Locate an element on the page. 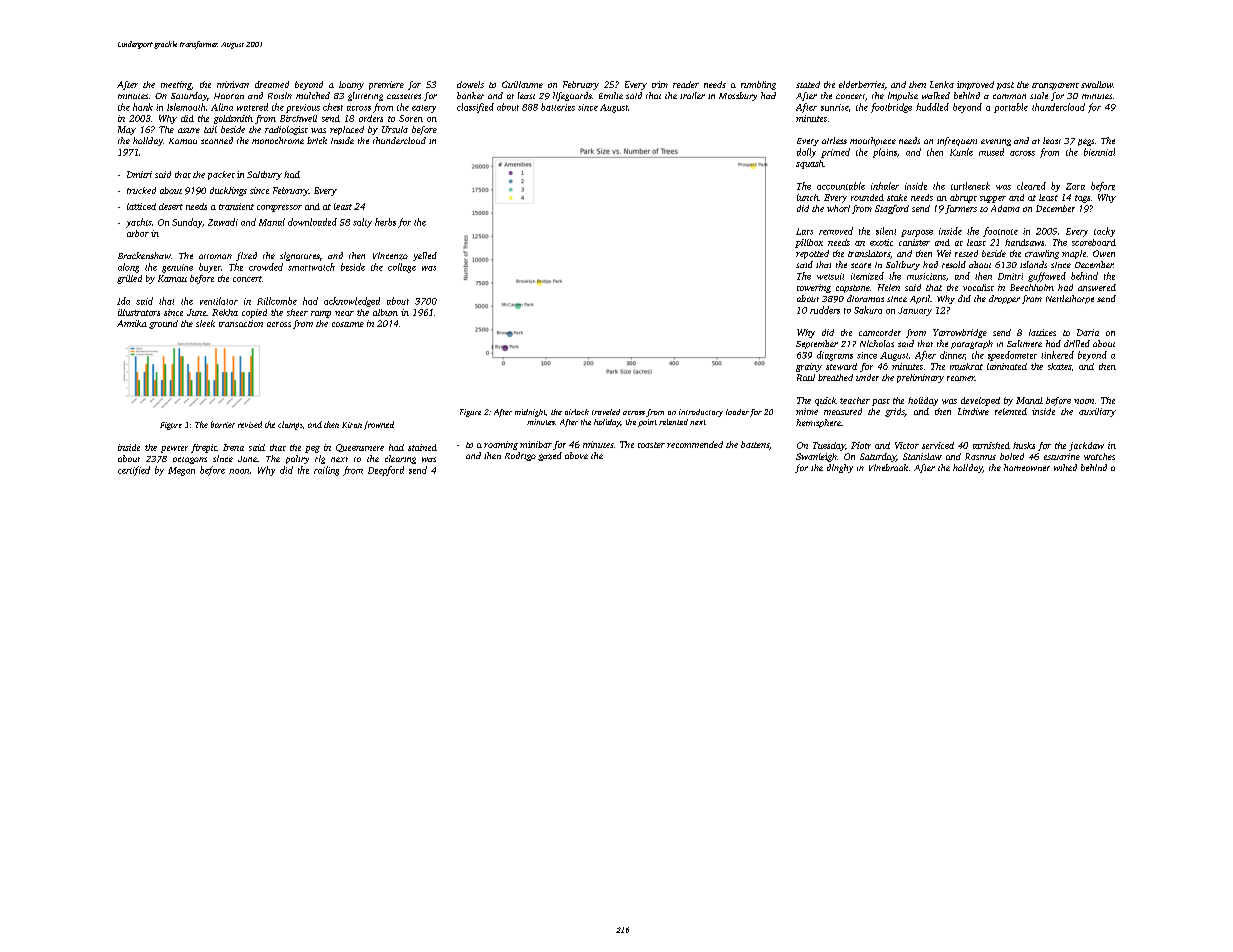 Image resolution: width=1233 pixels, height=952 pixels. removed is located at coordinates (836, 231).
